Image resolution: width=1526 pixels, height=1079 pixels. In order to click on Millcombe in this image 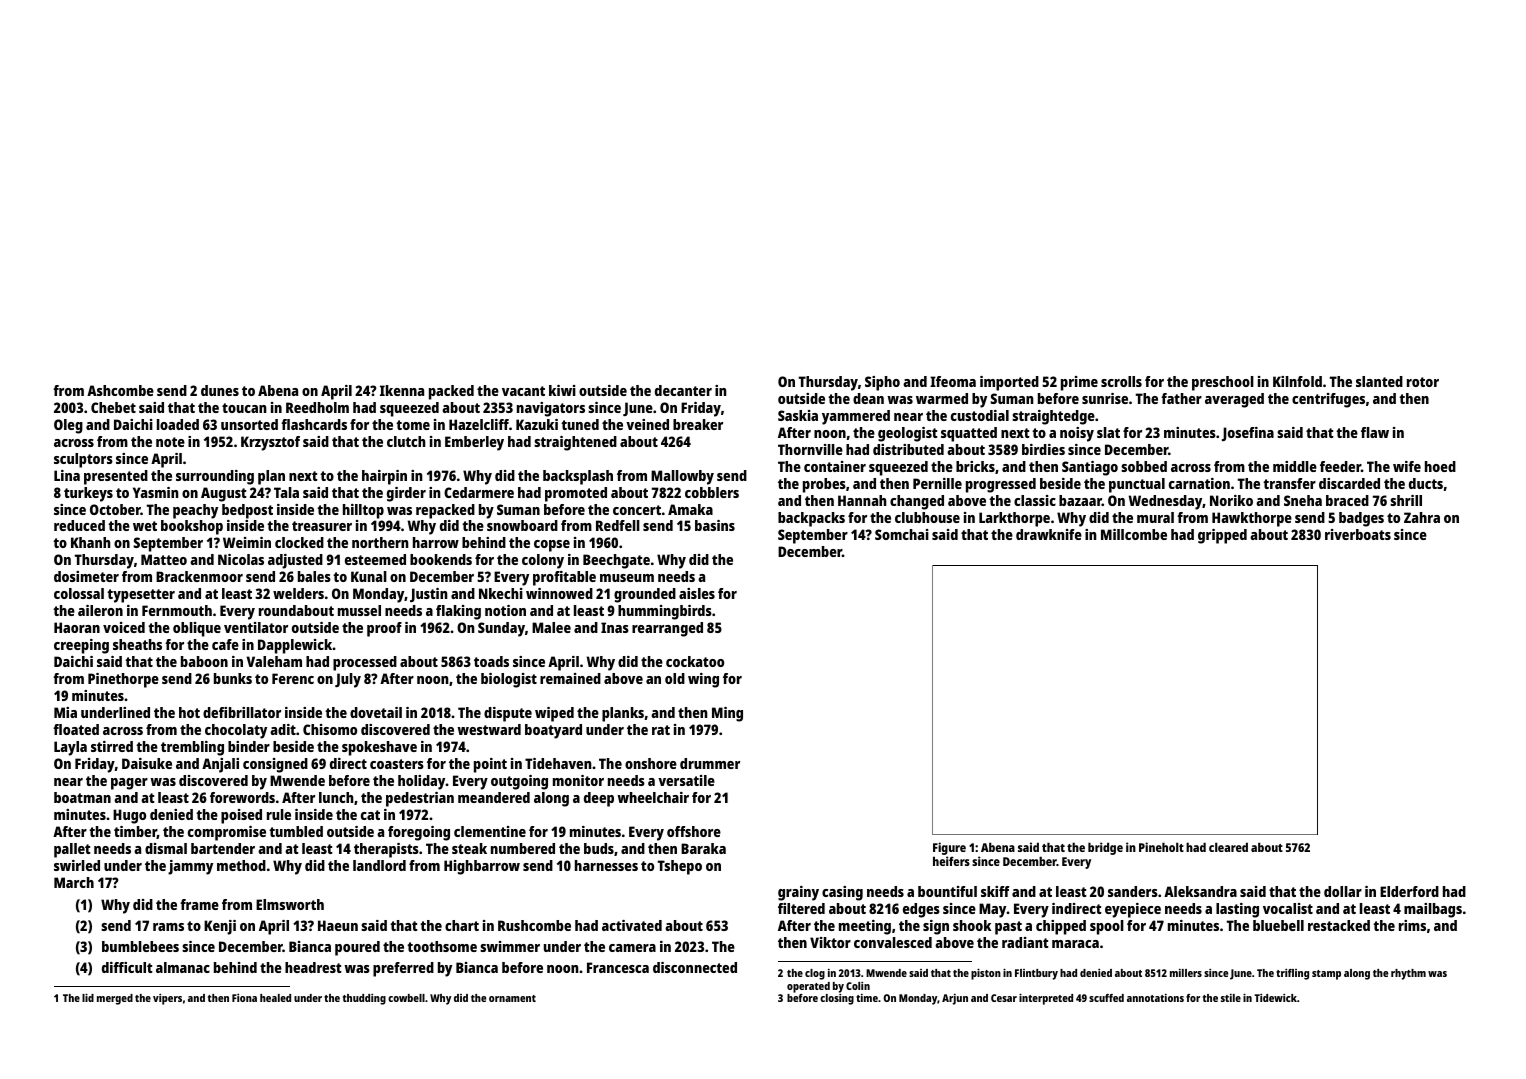, I will do `click(1134, 534)`.
